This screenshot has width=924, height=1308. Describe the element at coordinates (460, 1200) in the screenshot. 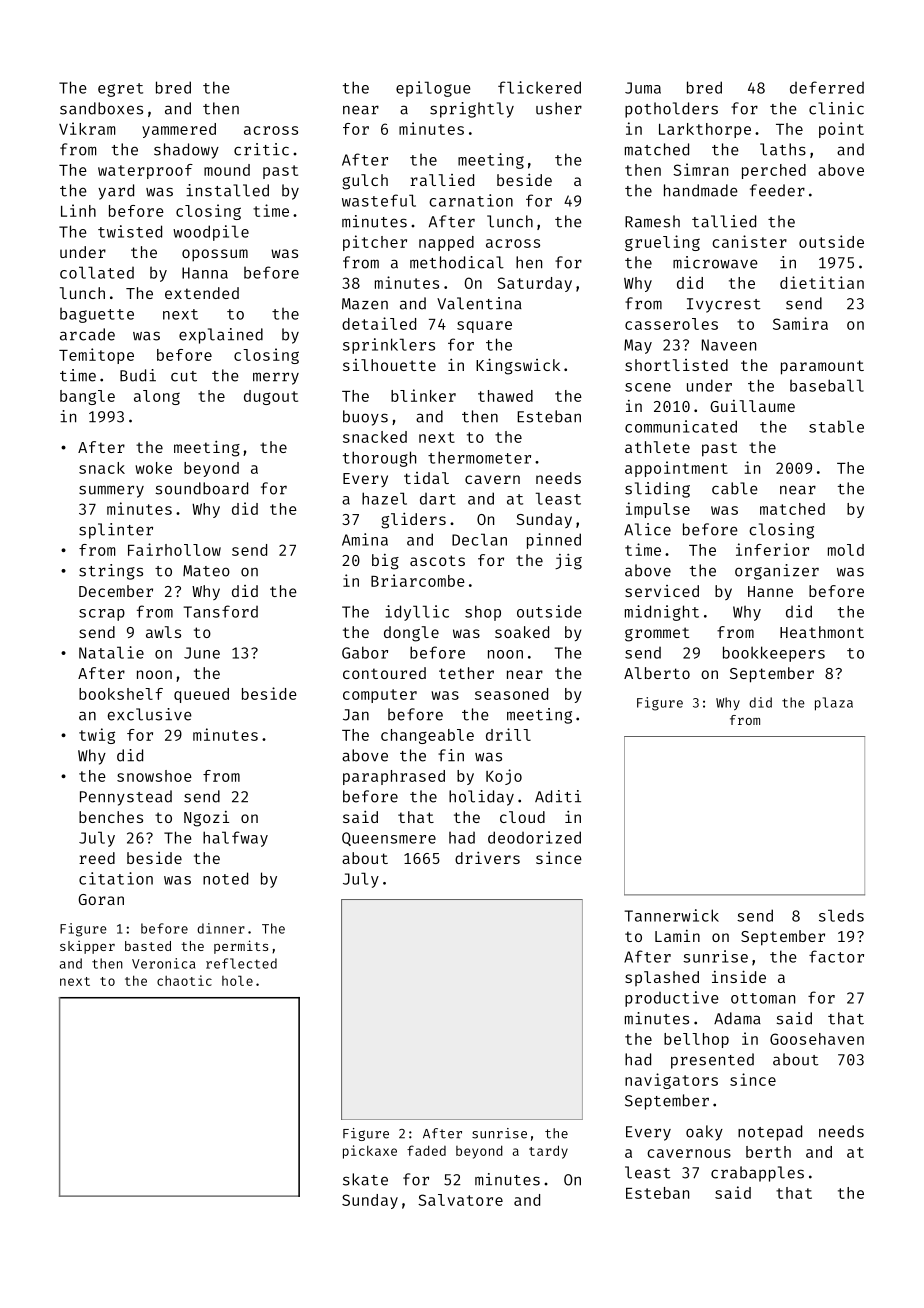

I see `Salvatore` at that location.
